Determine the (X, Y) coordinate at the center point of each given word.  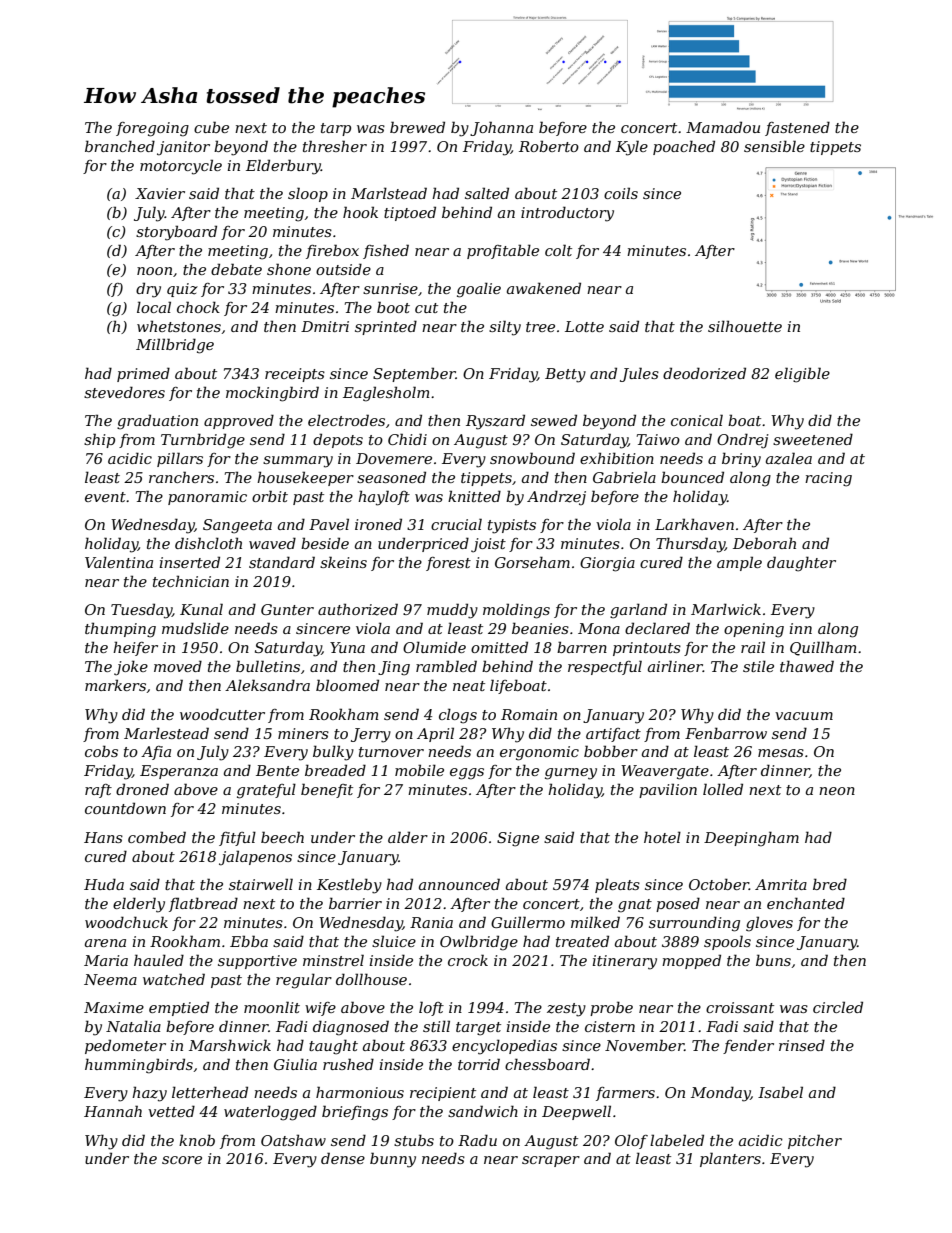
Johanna (501, 128)
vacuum (804, 716)
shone (289, 269)
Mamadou (723, 127)
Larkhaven (694, 524)
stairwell (261, 884)
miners (303, 733)
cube (211, 127)
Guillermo (528, 922)
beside (325, 543)
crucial (456, 524)
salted (487, 193)
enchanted (806, 903)
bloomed (347, 685)
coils (621, 193)
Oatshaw (293, 1140)
